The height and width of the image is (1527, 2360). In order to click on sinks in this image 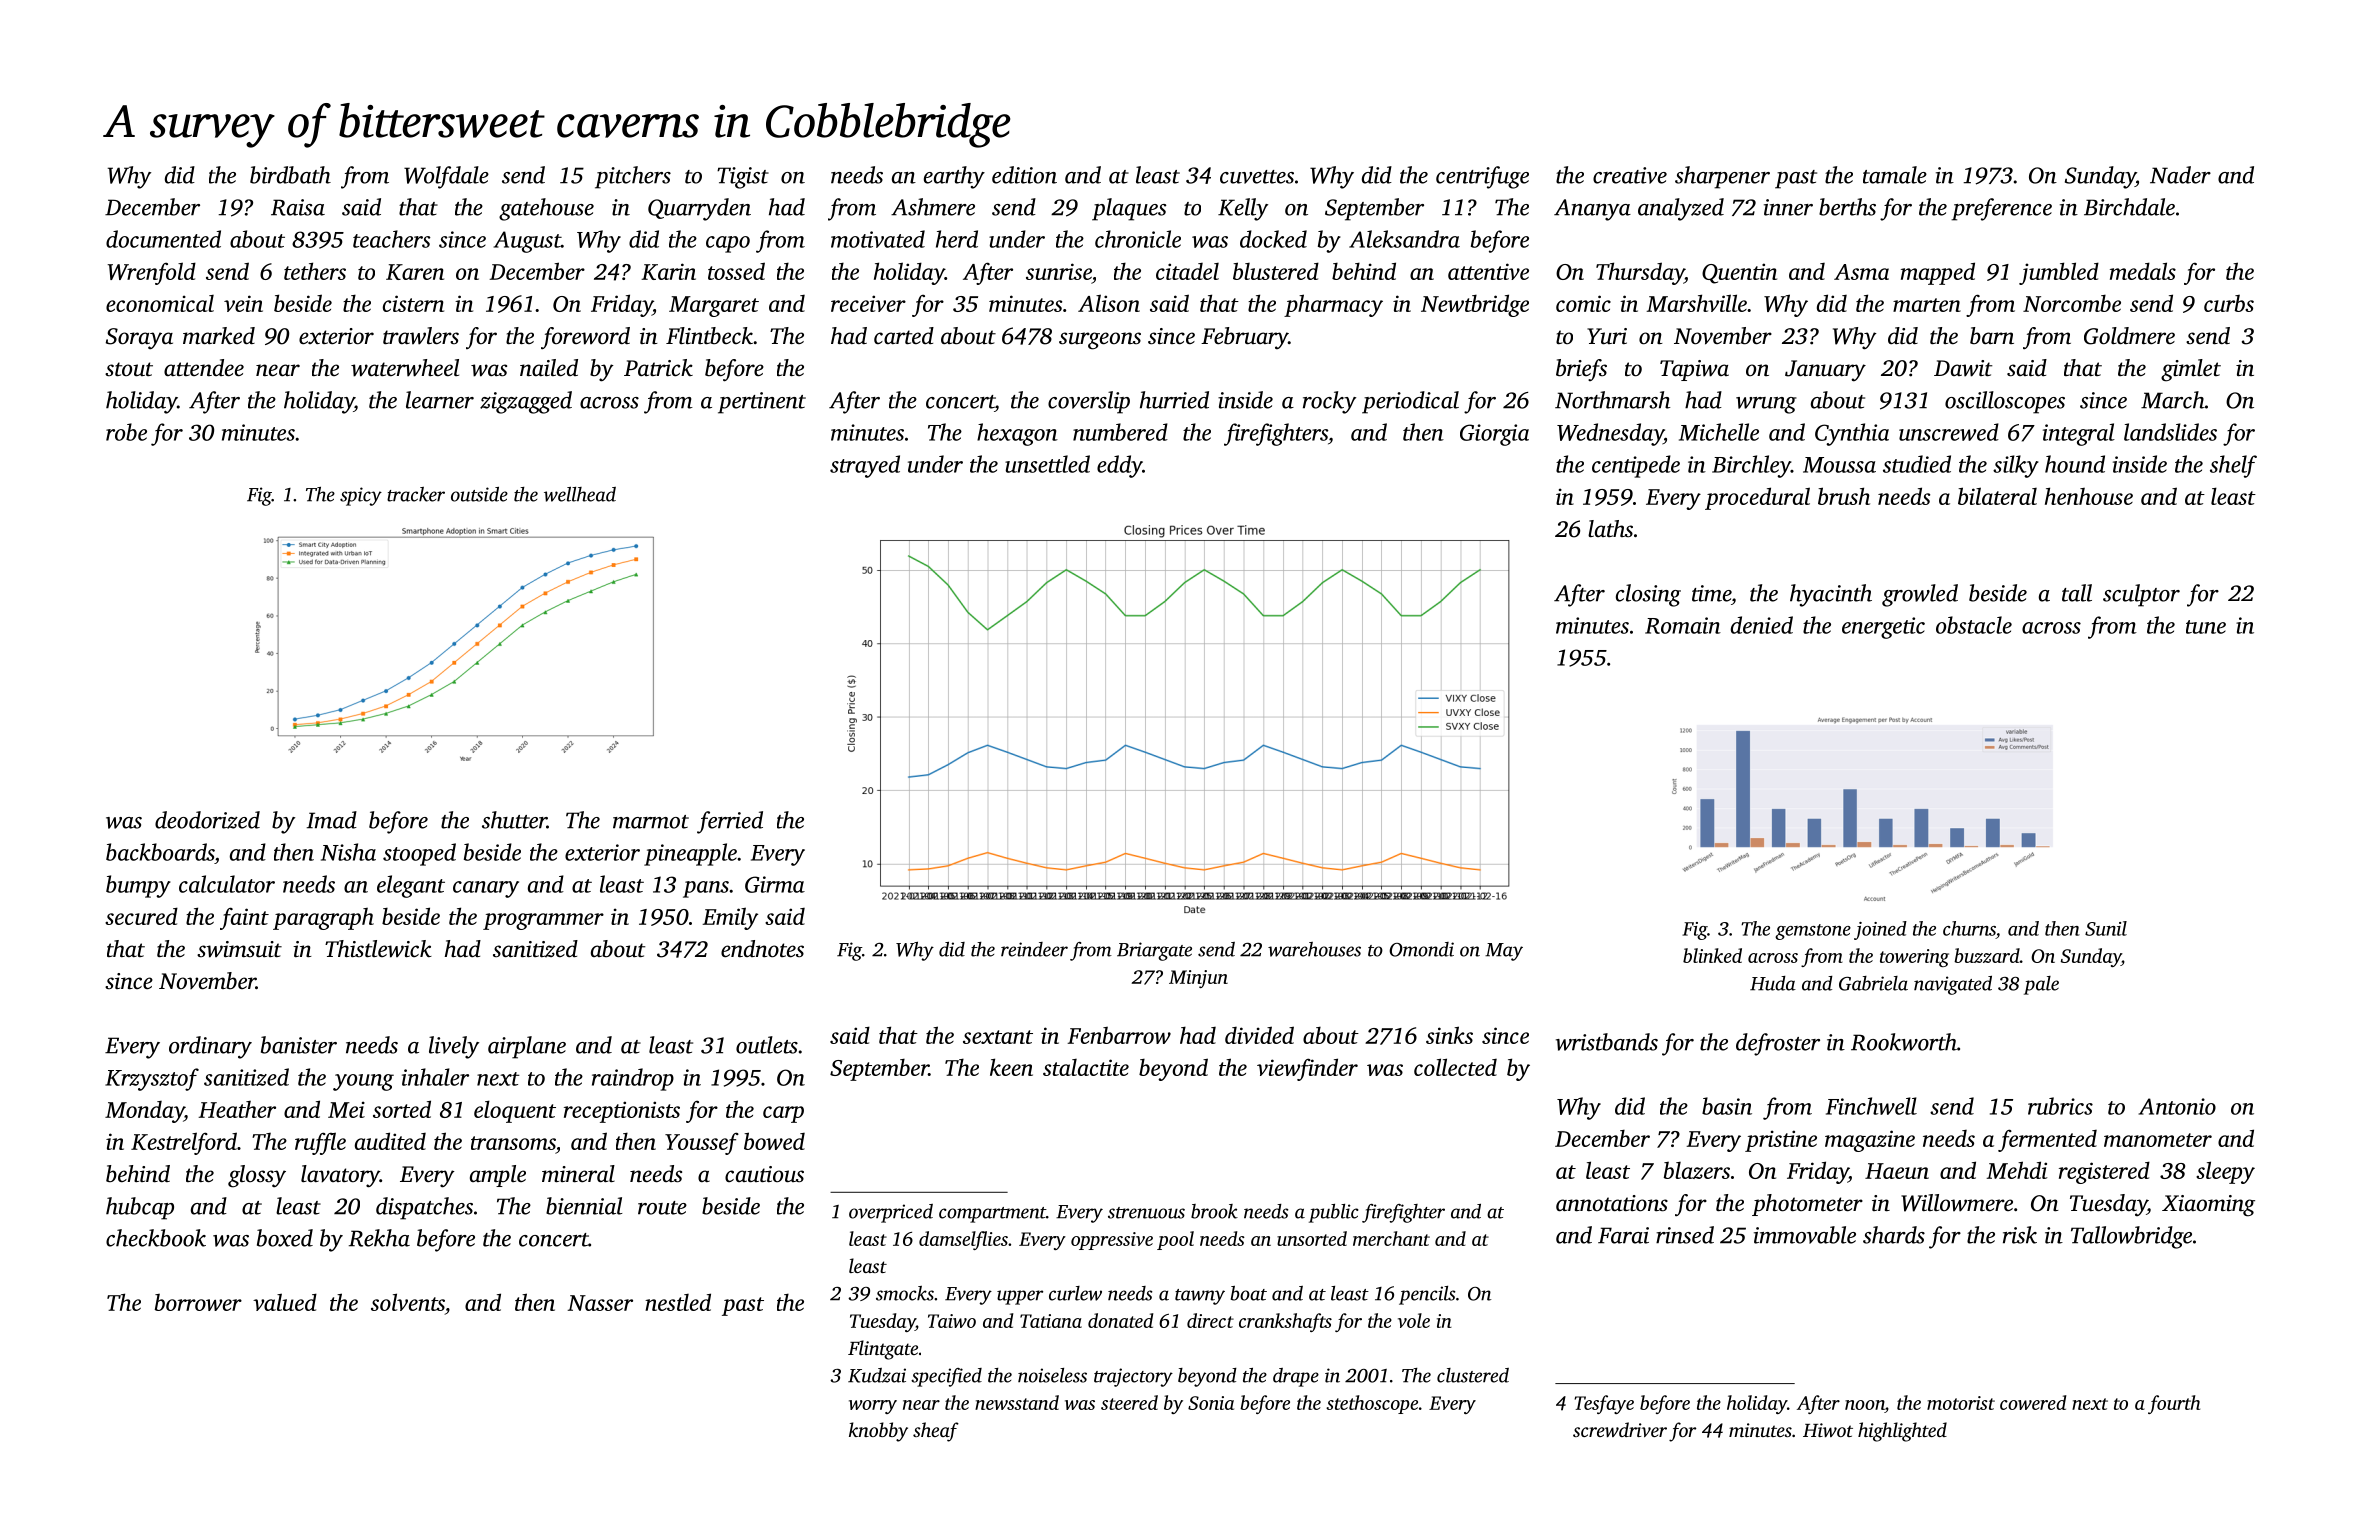, I will do `click(1449, 1035)`.
